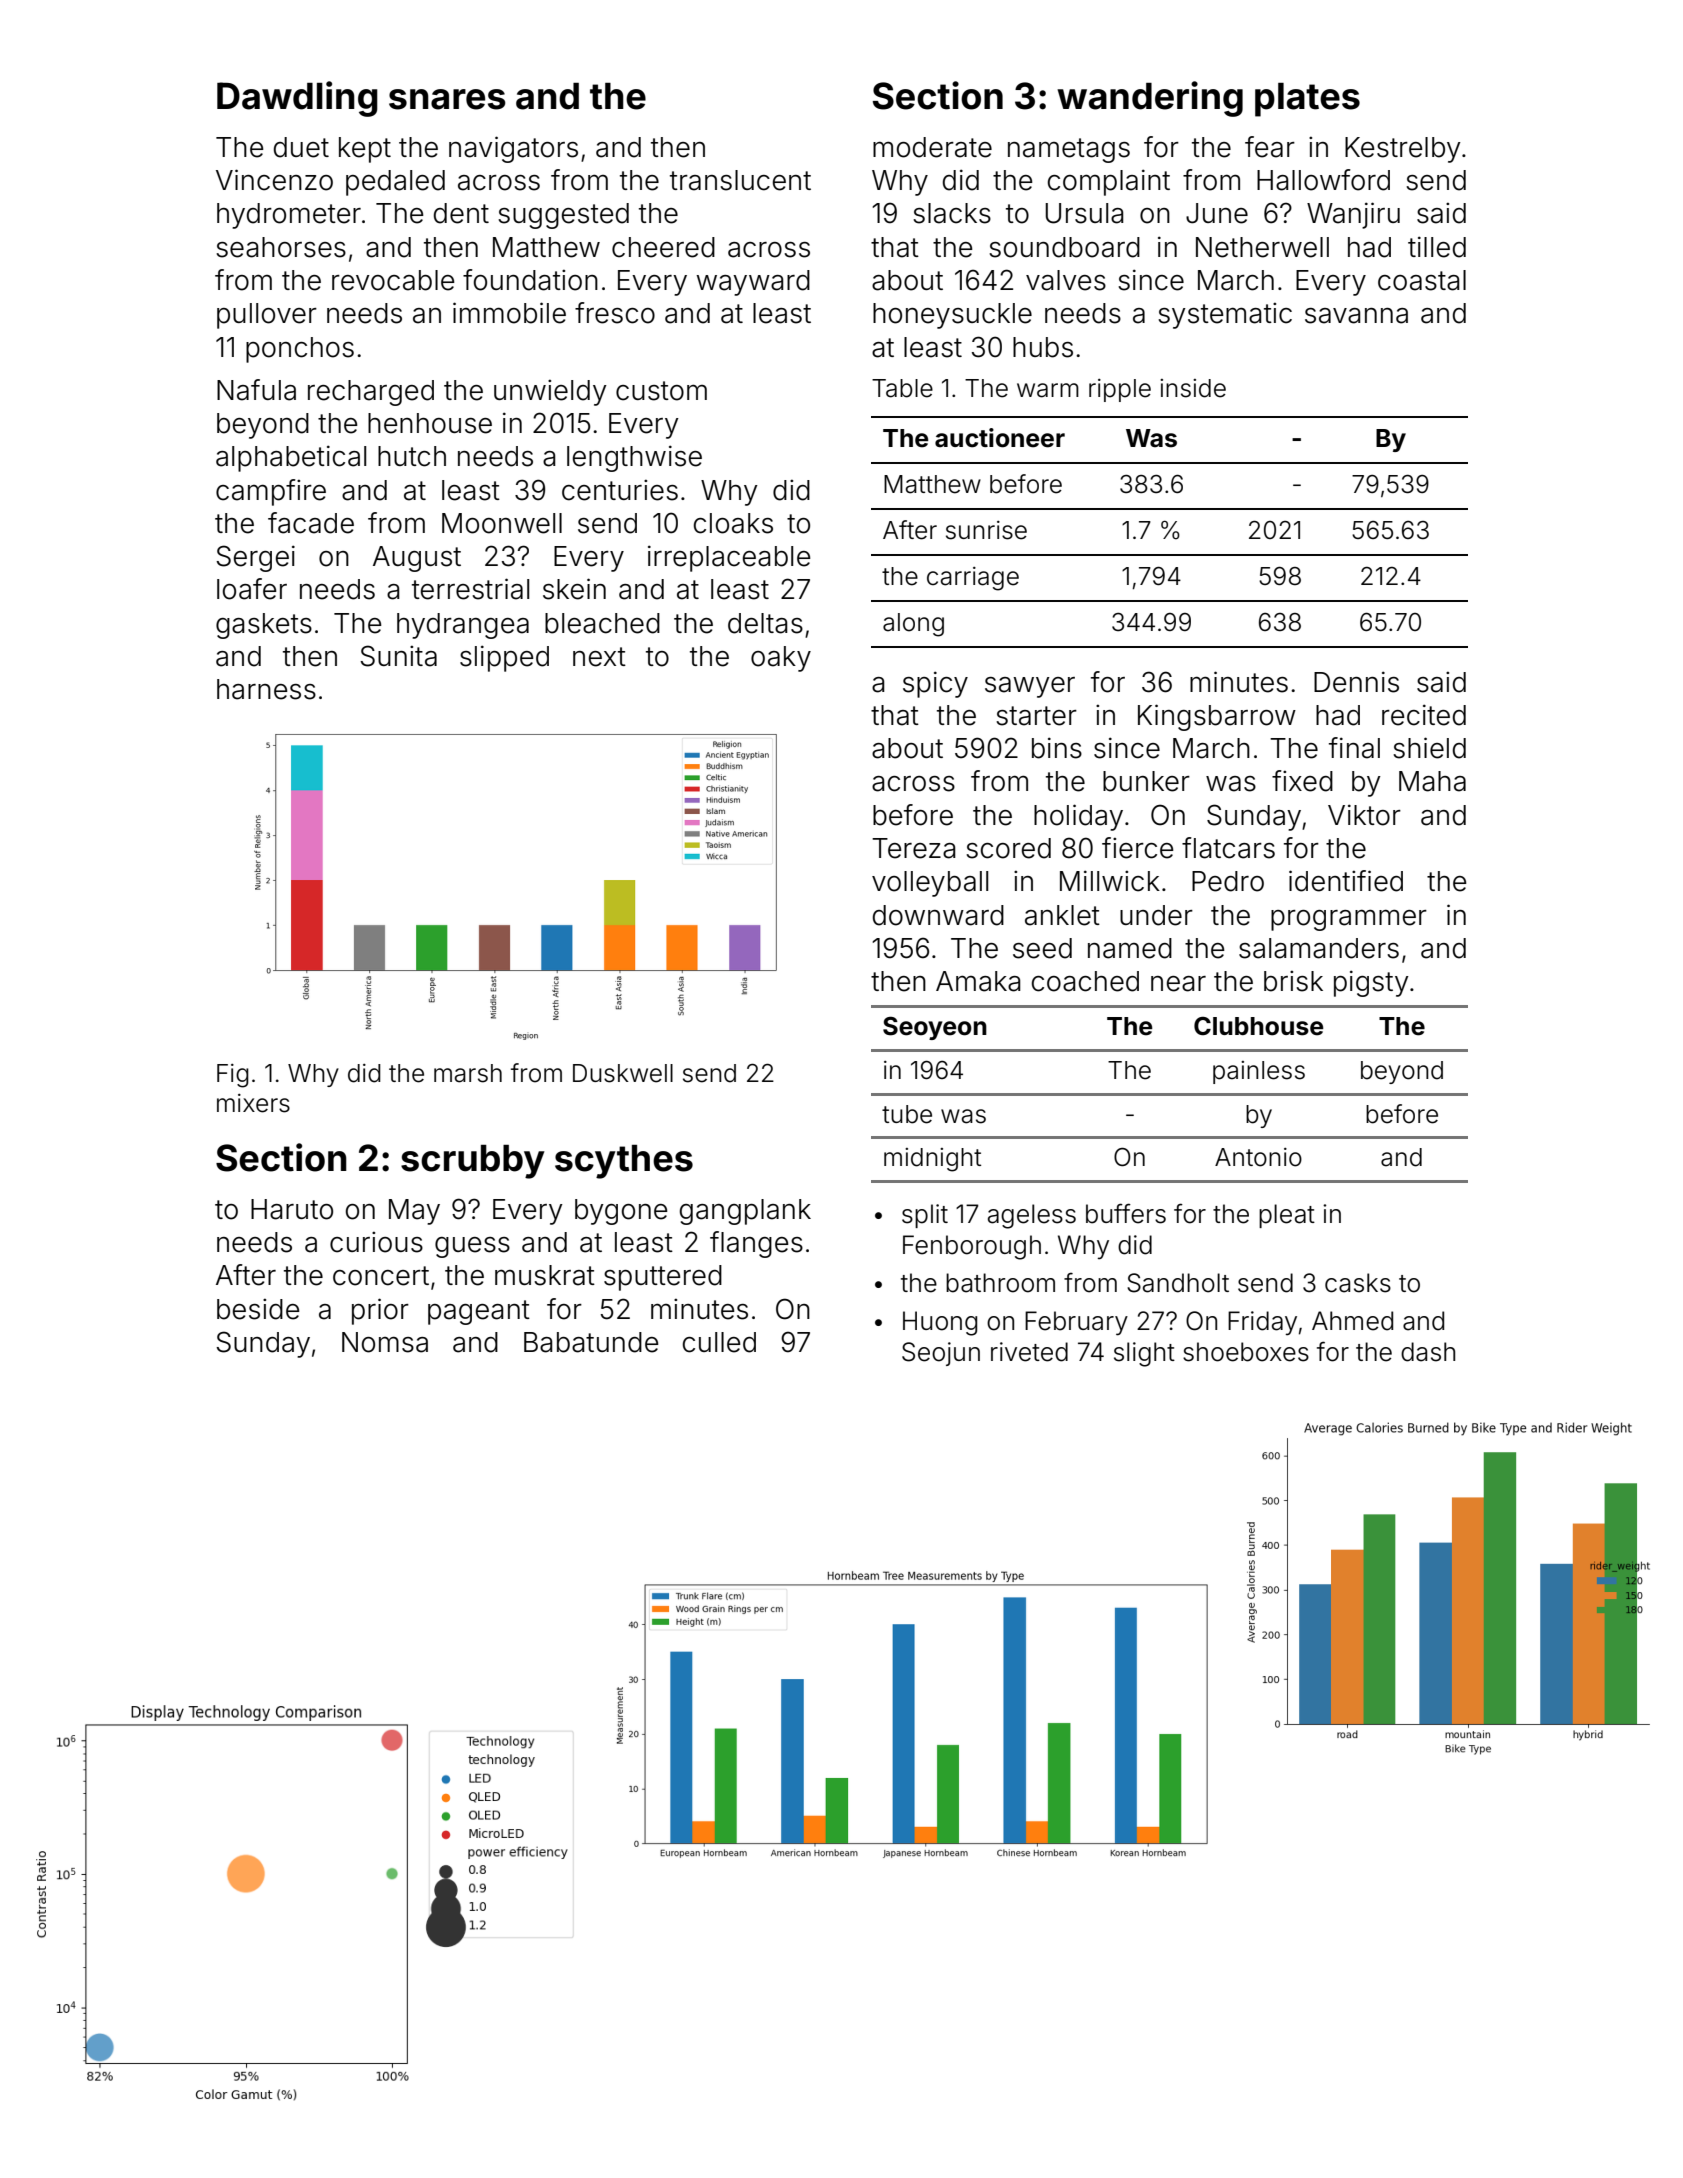 This screenshot has width=1683, height=2178. What do you see at coordinates (297, 99) in the screenshot?
I see `Dawdling` at bounding box center [297, 99].
